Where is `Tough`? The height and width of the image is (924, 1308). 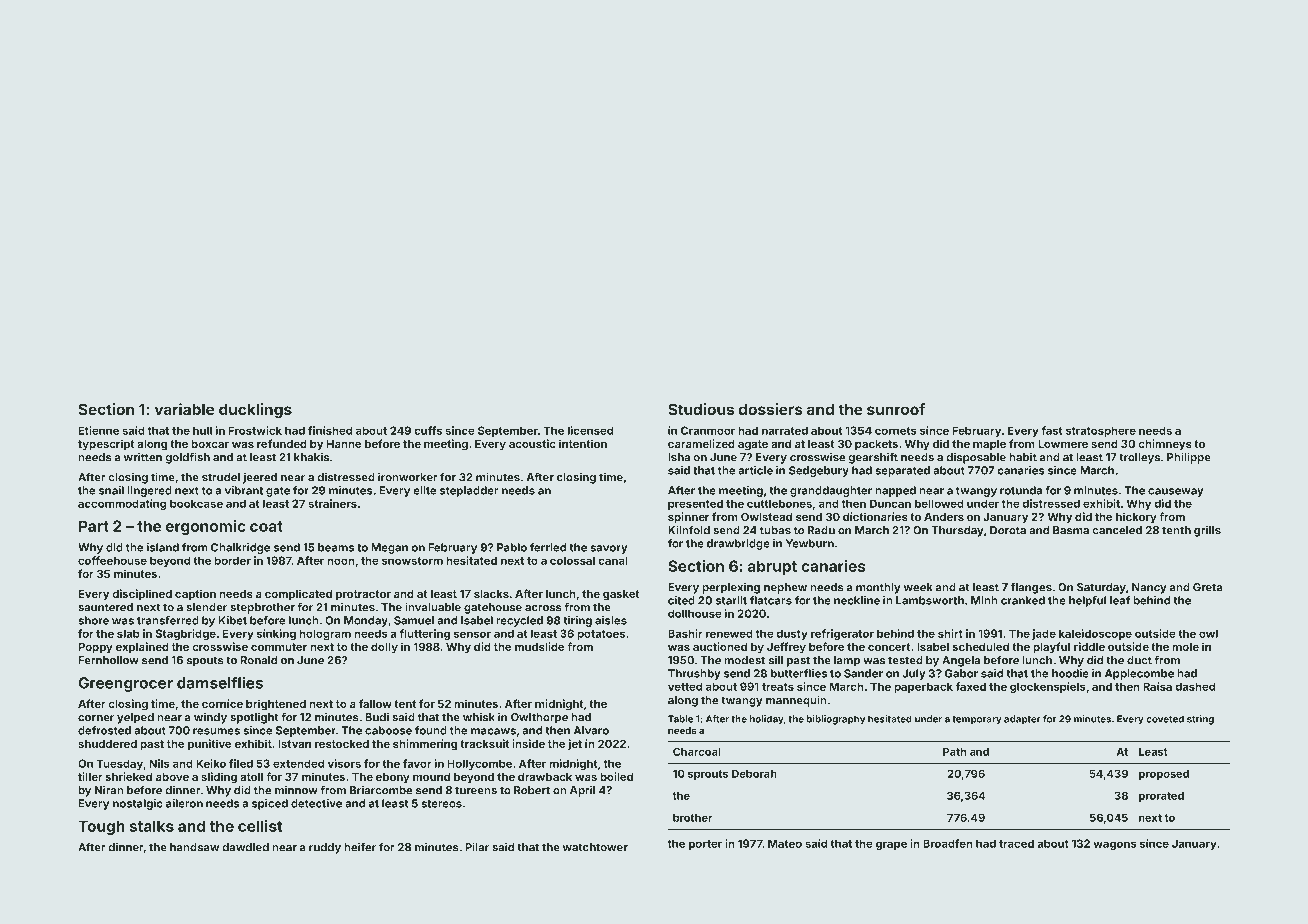 Tough is located at coordinates (101, 827).
